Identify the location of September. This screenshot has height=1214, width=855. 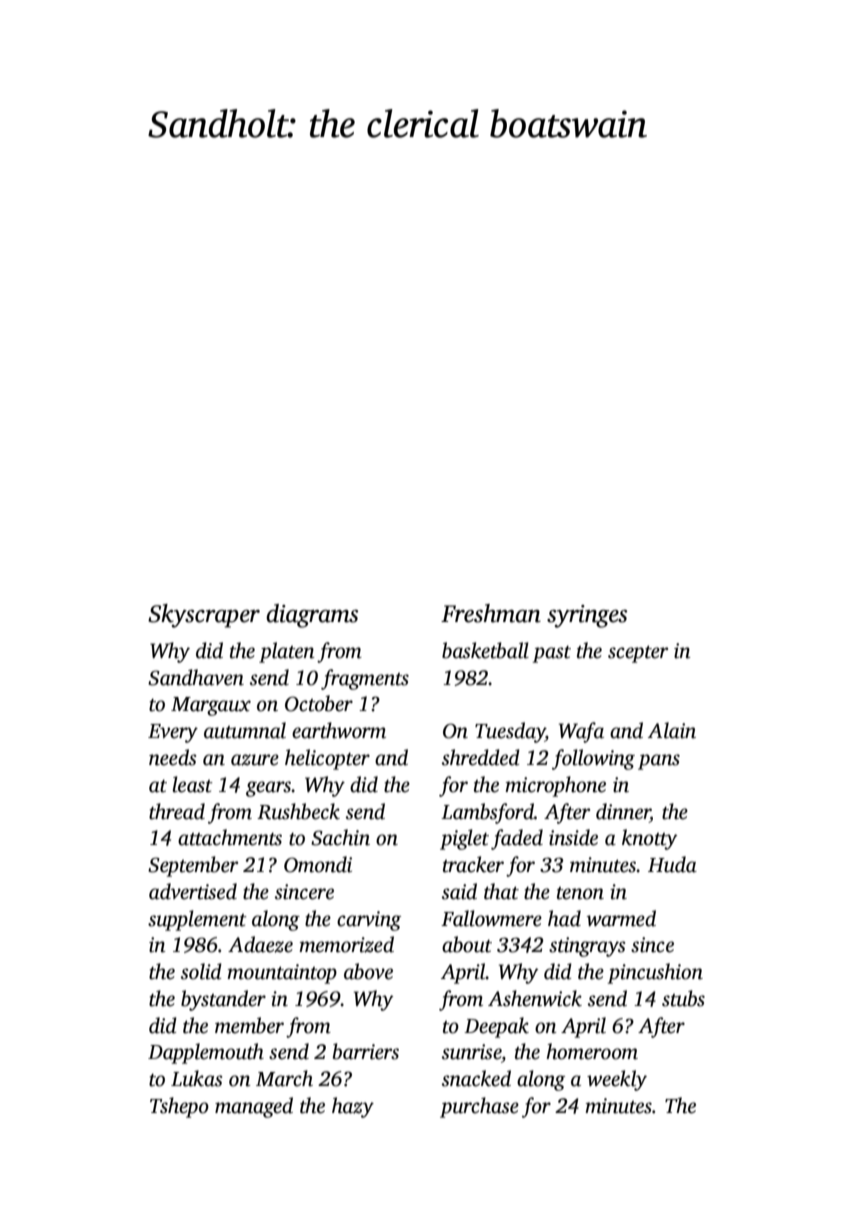
(193, 866).
